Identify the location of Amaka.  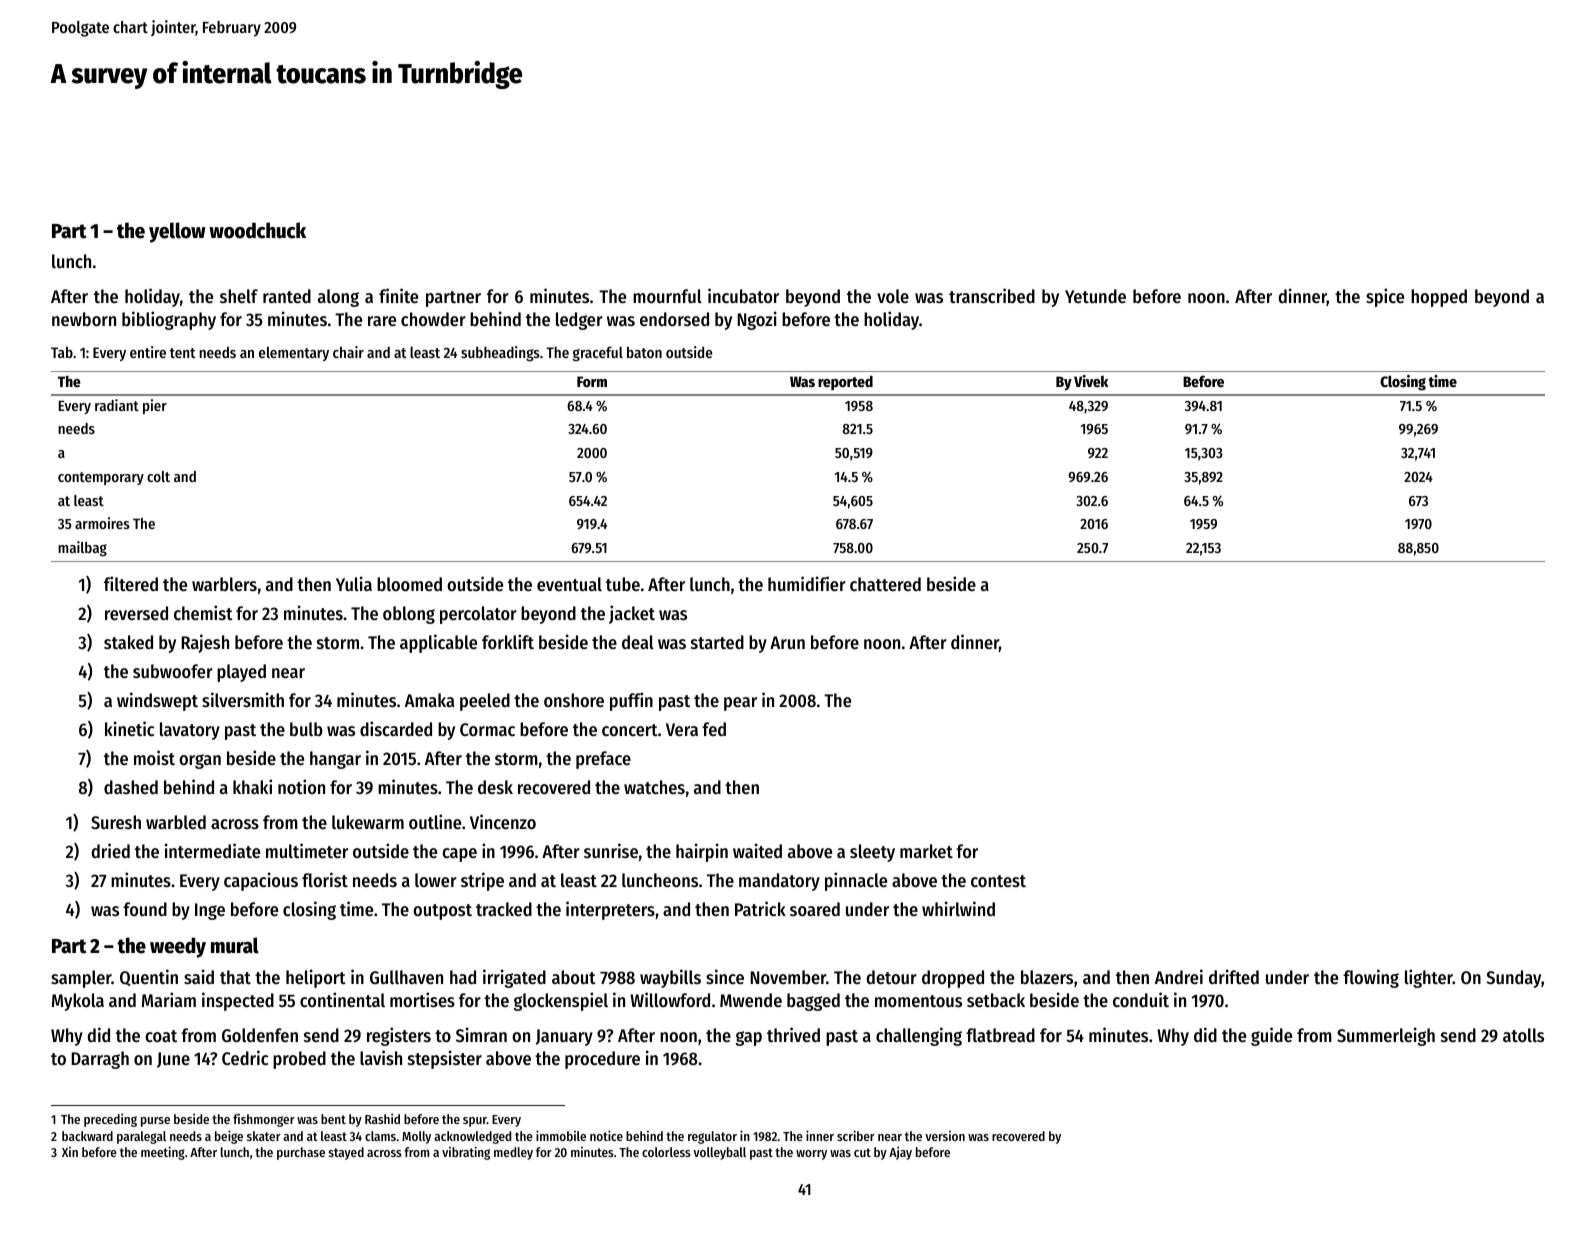
(429, 700).
